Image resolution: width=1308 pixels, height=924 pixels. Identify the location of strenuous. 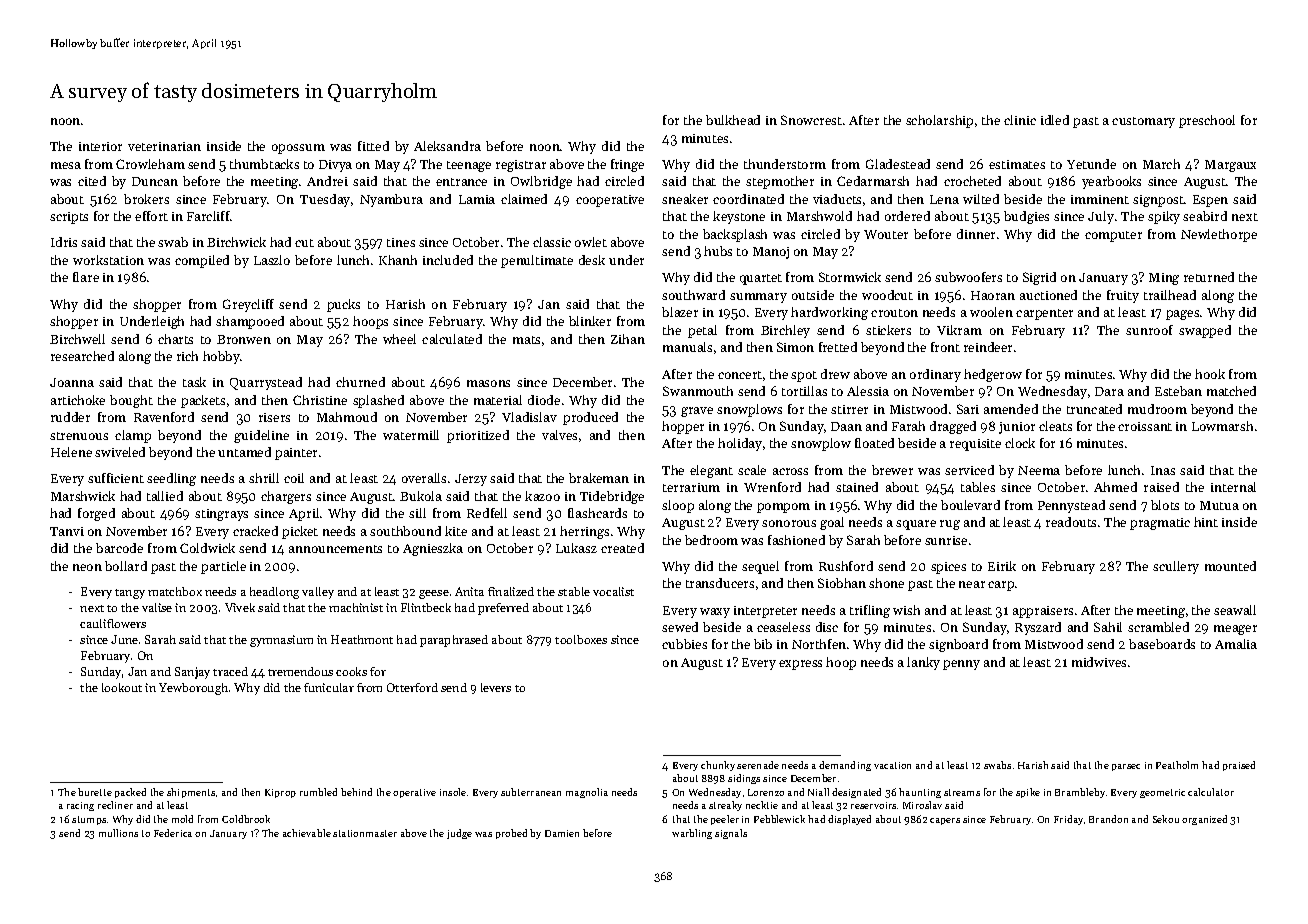
(79, 436).
